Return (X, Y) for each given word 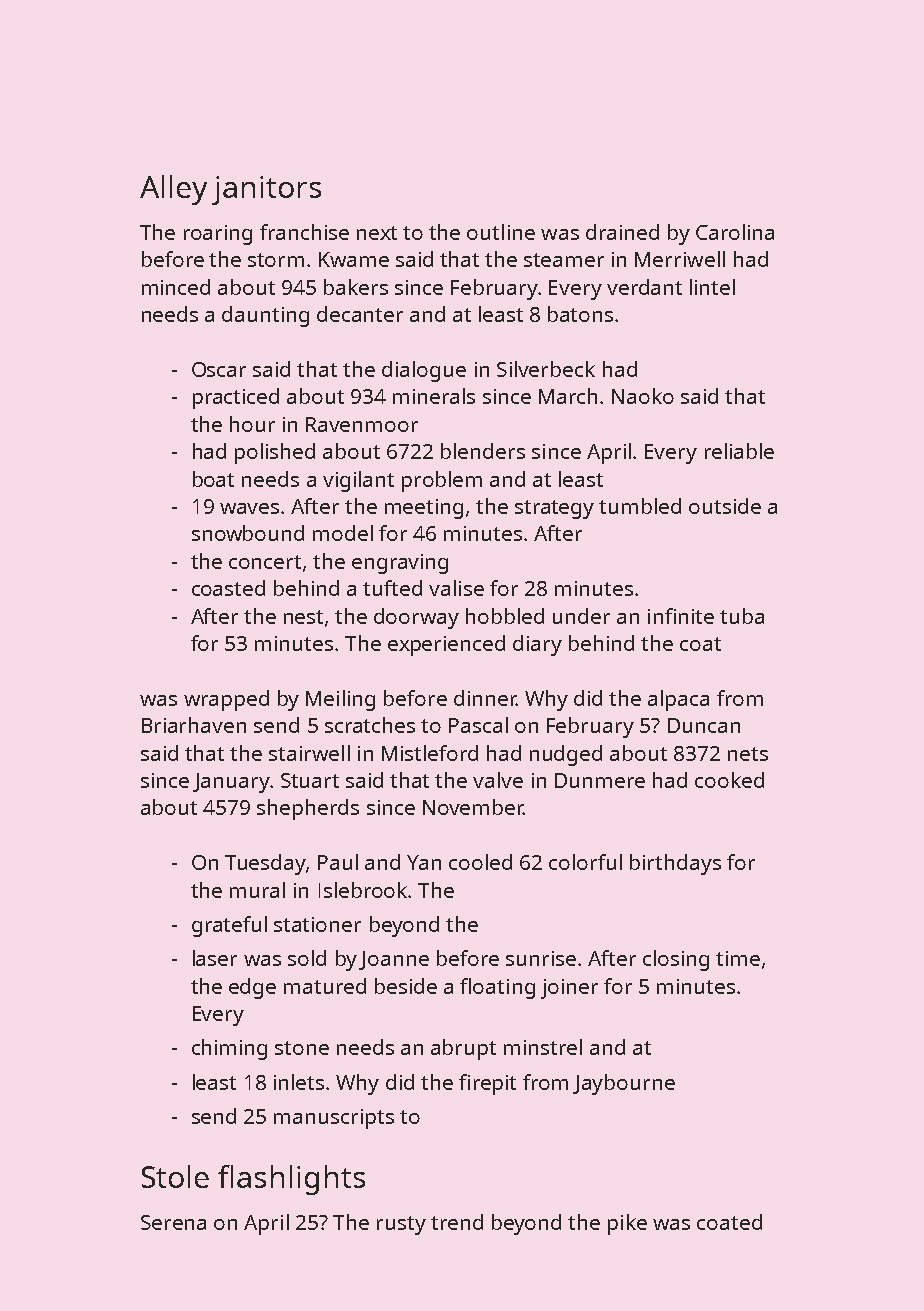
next (377, 233)
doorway (416, 618)
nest (303, 617)
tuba (742, 616)
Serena (173, 1222)
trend (457, 1222)
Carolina (735, 232)
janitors (266, 190)
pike (627, 1224)
